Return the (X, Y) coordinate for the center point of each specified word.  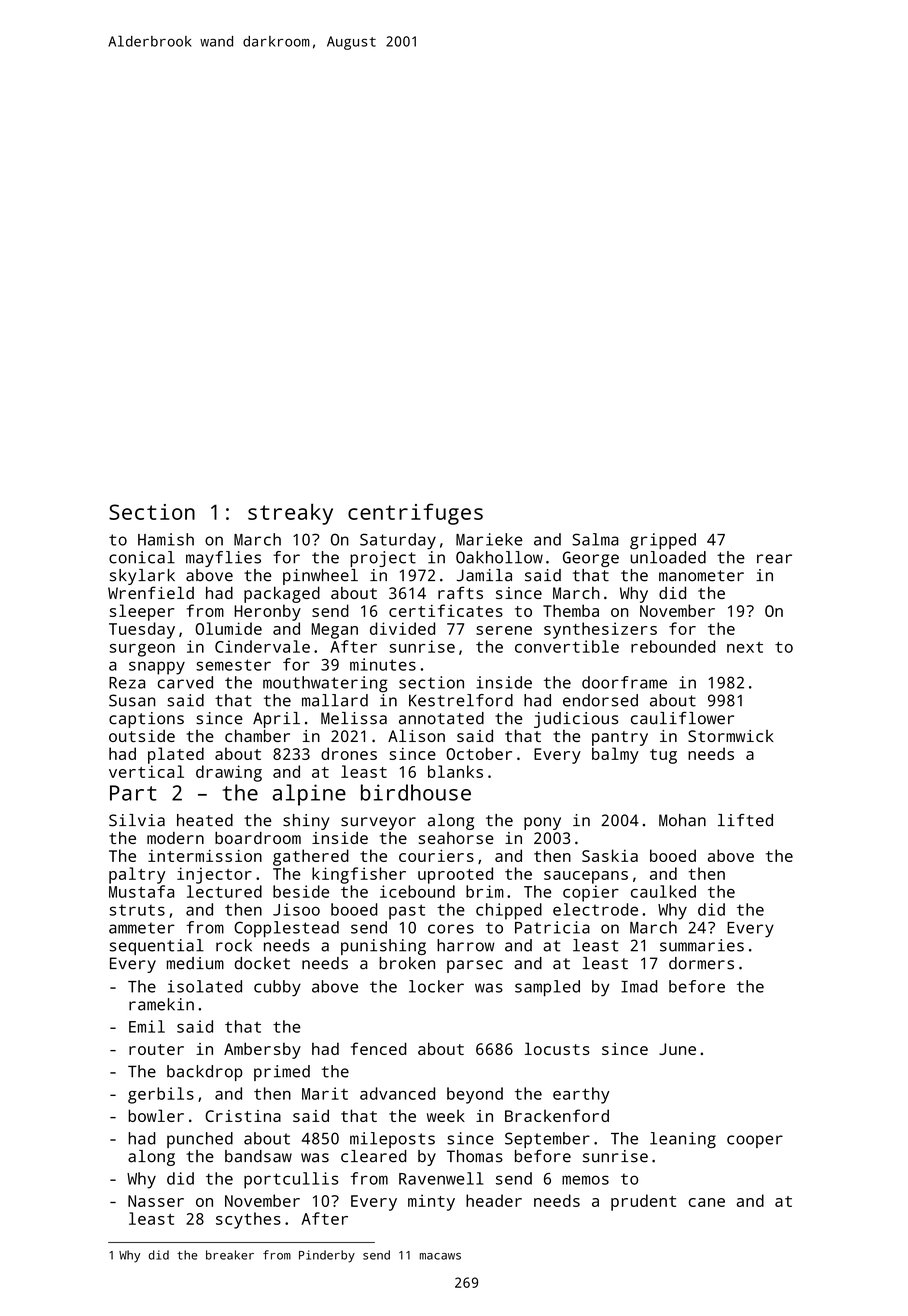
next (745, 647)
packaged (282, 594)
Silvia (137, 820)
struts (137, 910)
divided (402, 628)
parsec (475, 966)
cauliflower (682, 718)
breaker (230, 1255)
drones (349, 753)
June (677, 1049)
